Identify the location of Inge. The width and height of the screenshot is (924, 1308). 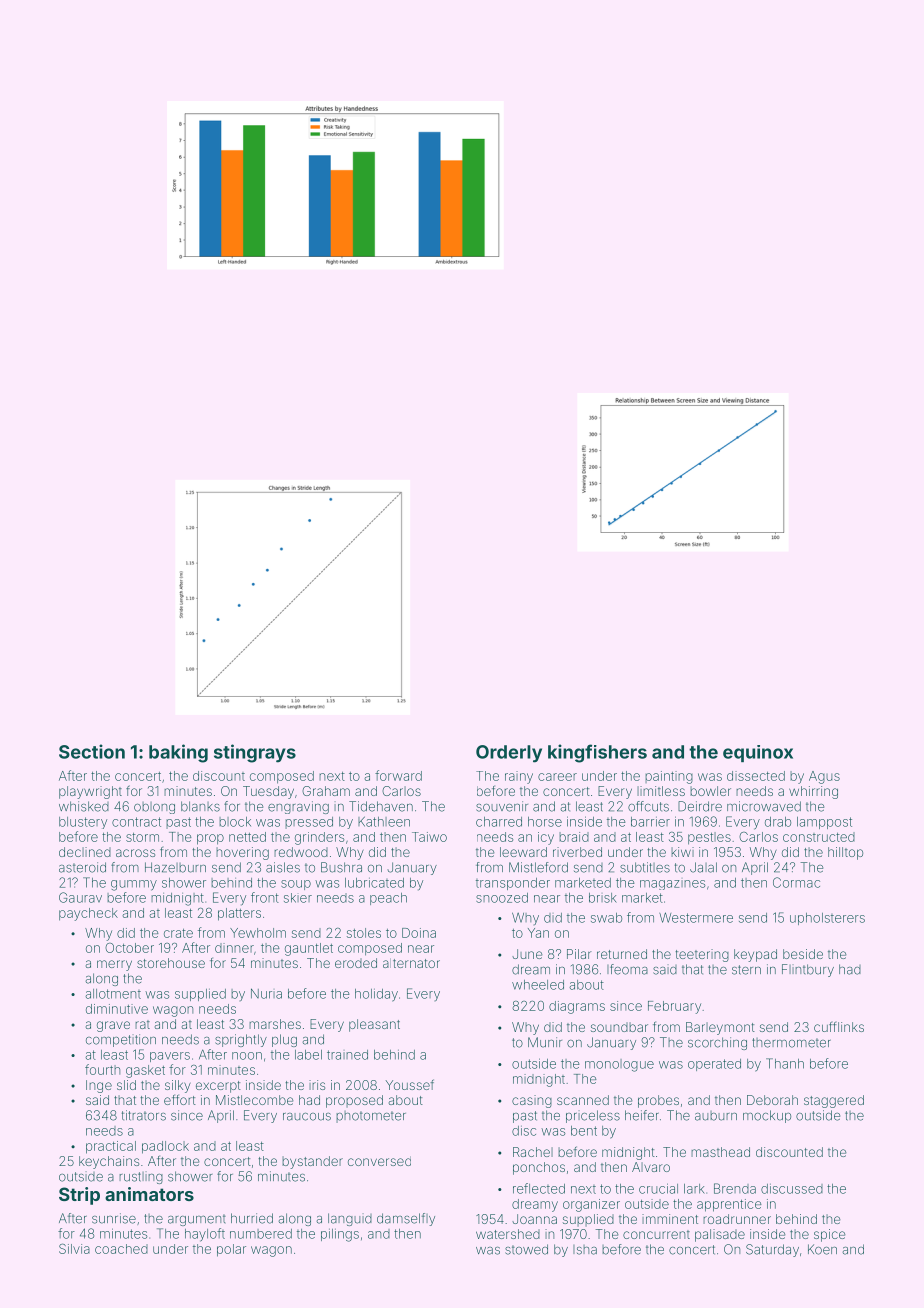
(99, 1086).
